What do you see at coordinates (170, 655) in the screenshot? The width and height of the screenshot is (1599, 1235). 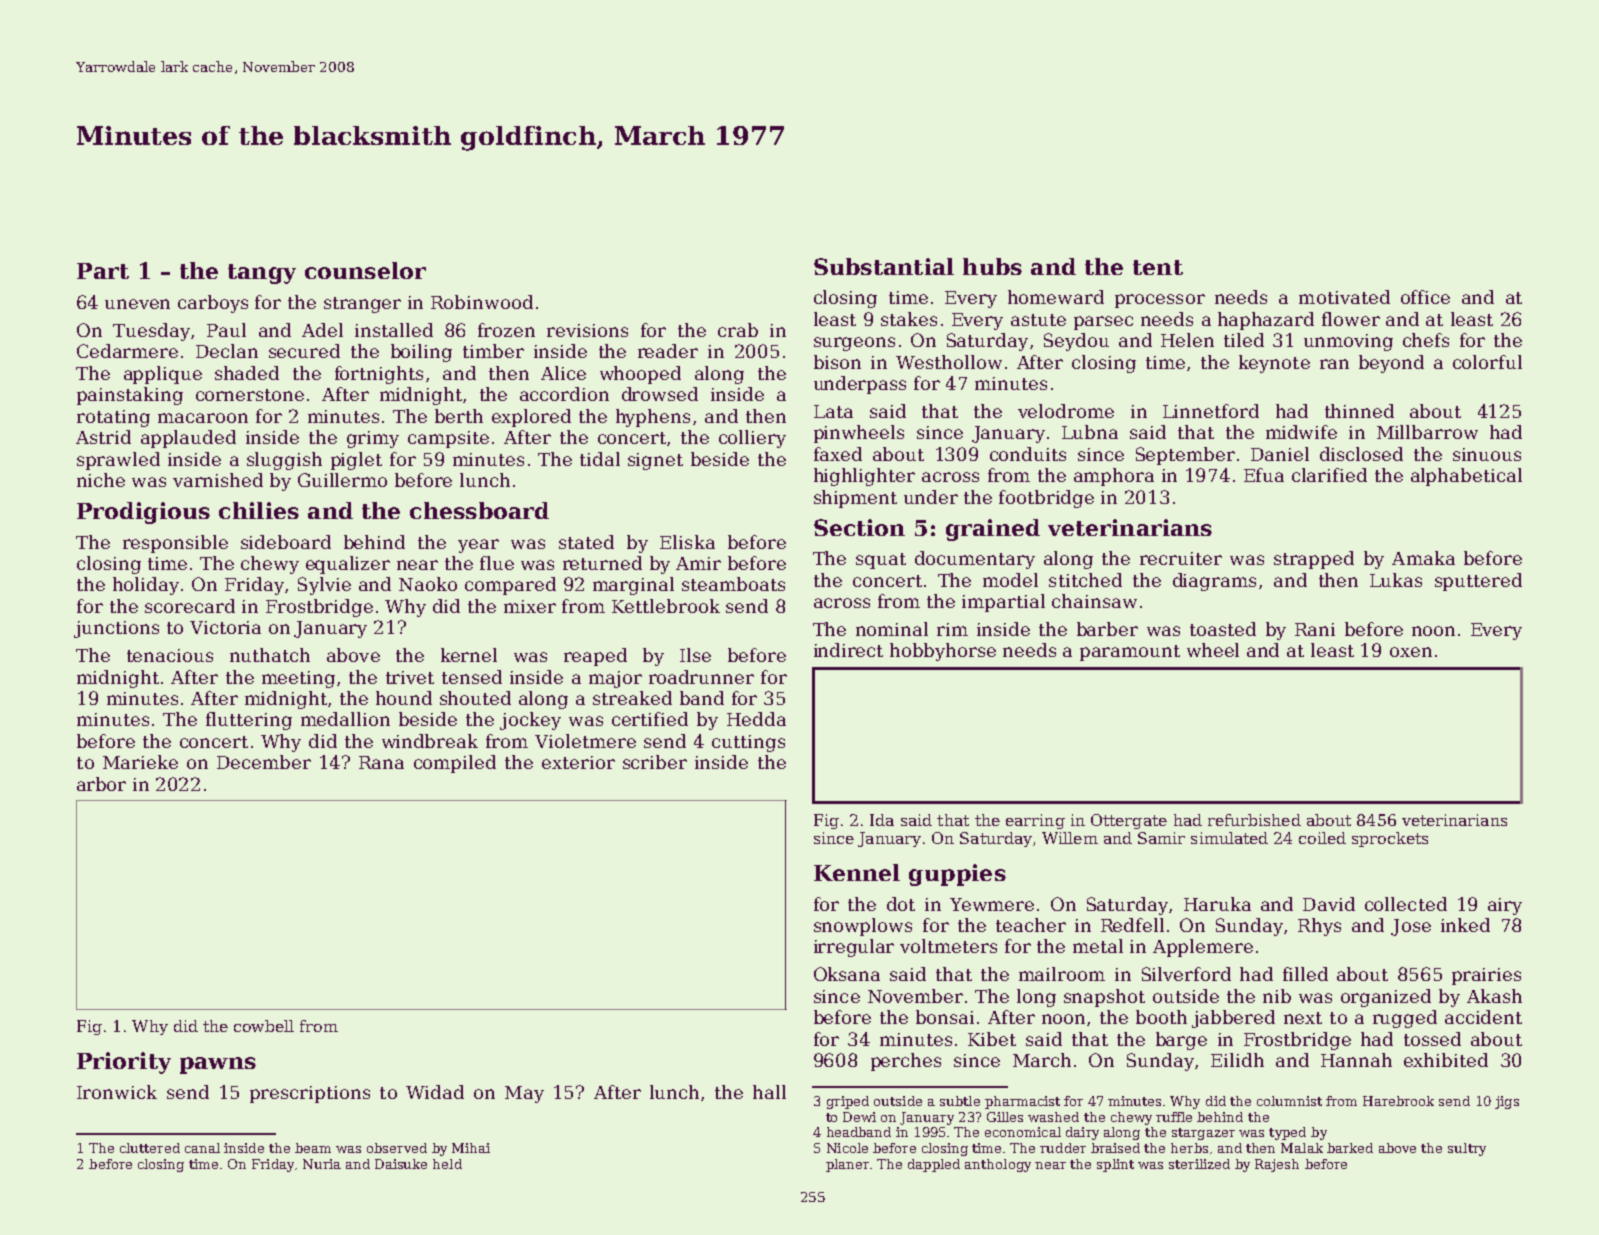 I see `tenacious` at bounding box center [170, 655].
